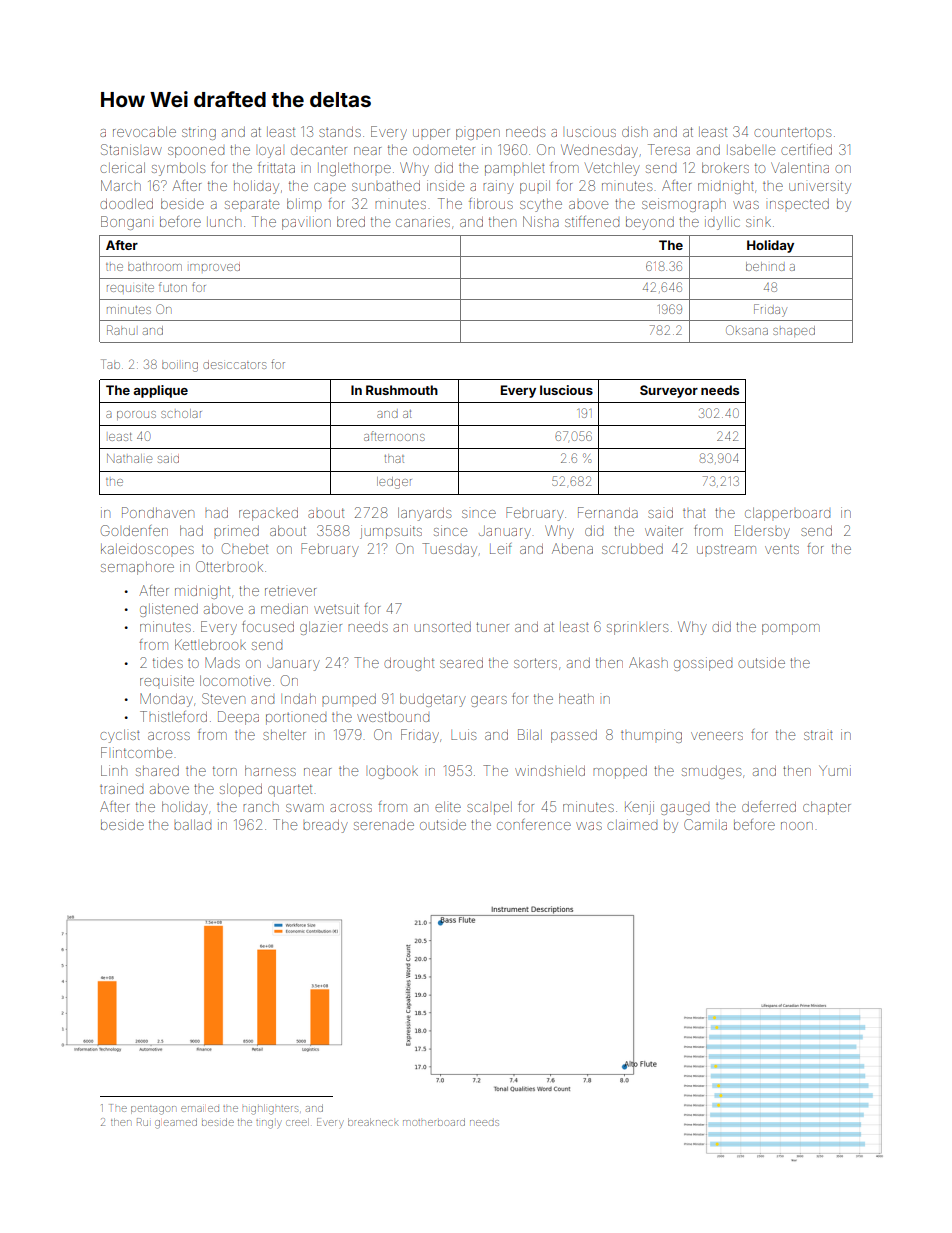 The height and width of the document is (1233, 952). I want to click on Camila, so click(705, 824).
